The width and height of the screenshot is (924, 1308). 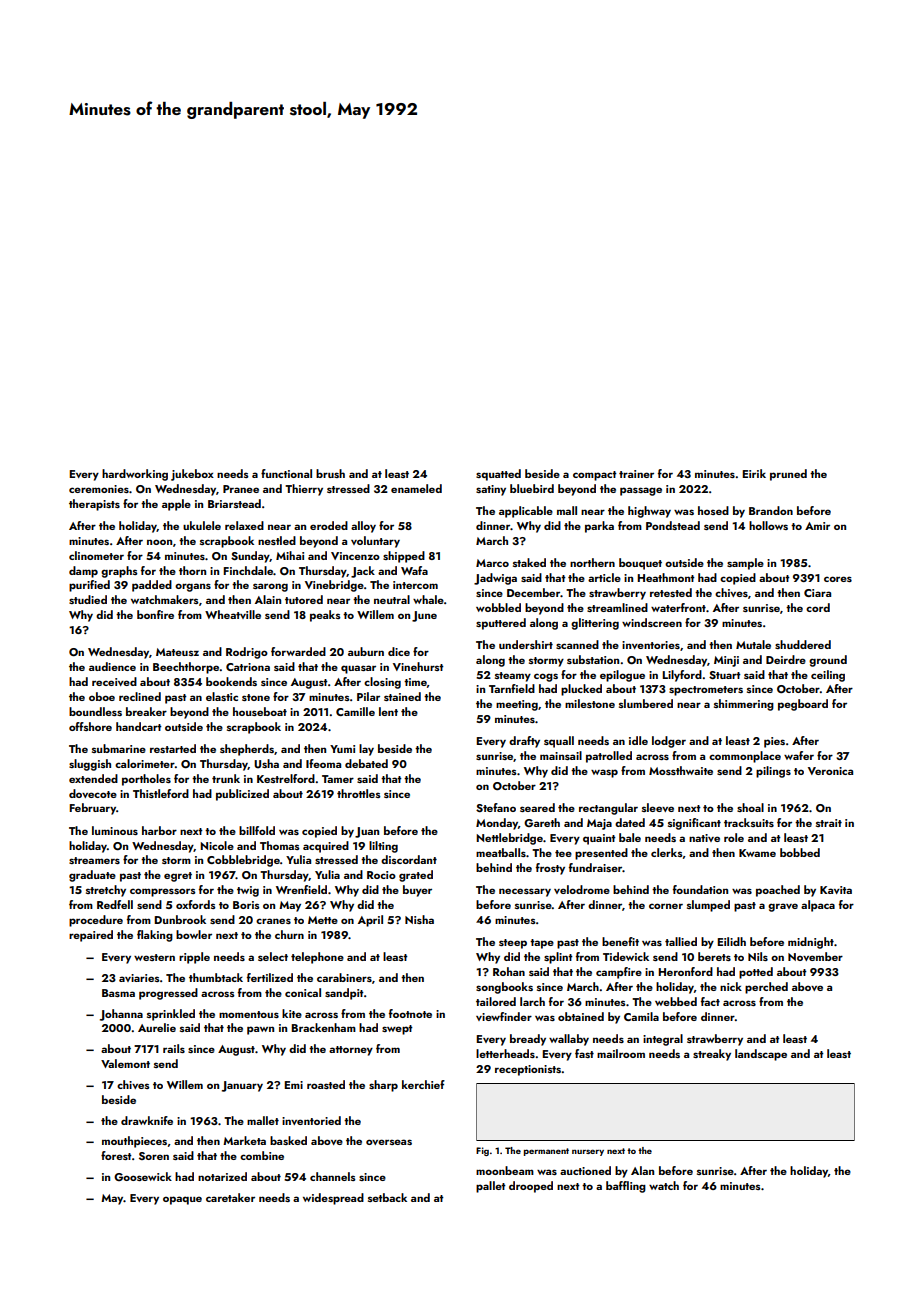 What do you see at coordinates (428, 599) in the screenshot?
I see `whale` at bounding box center [428, 599].
